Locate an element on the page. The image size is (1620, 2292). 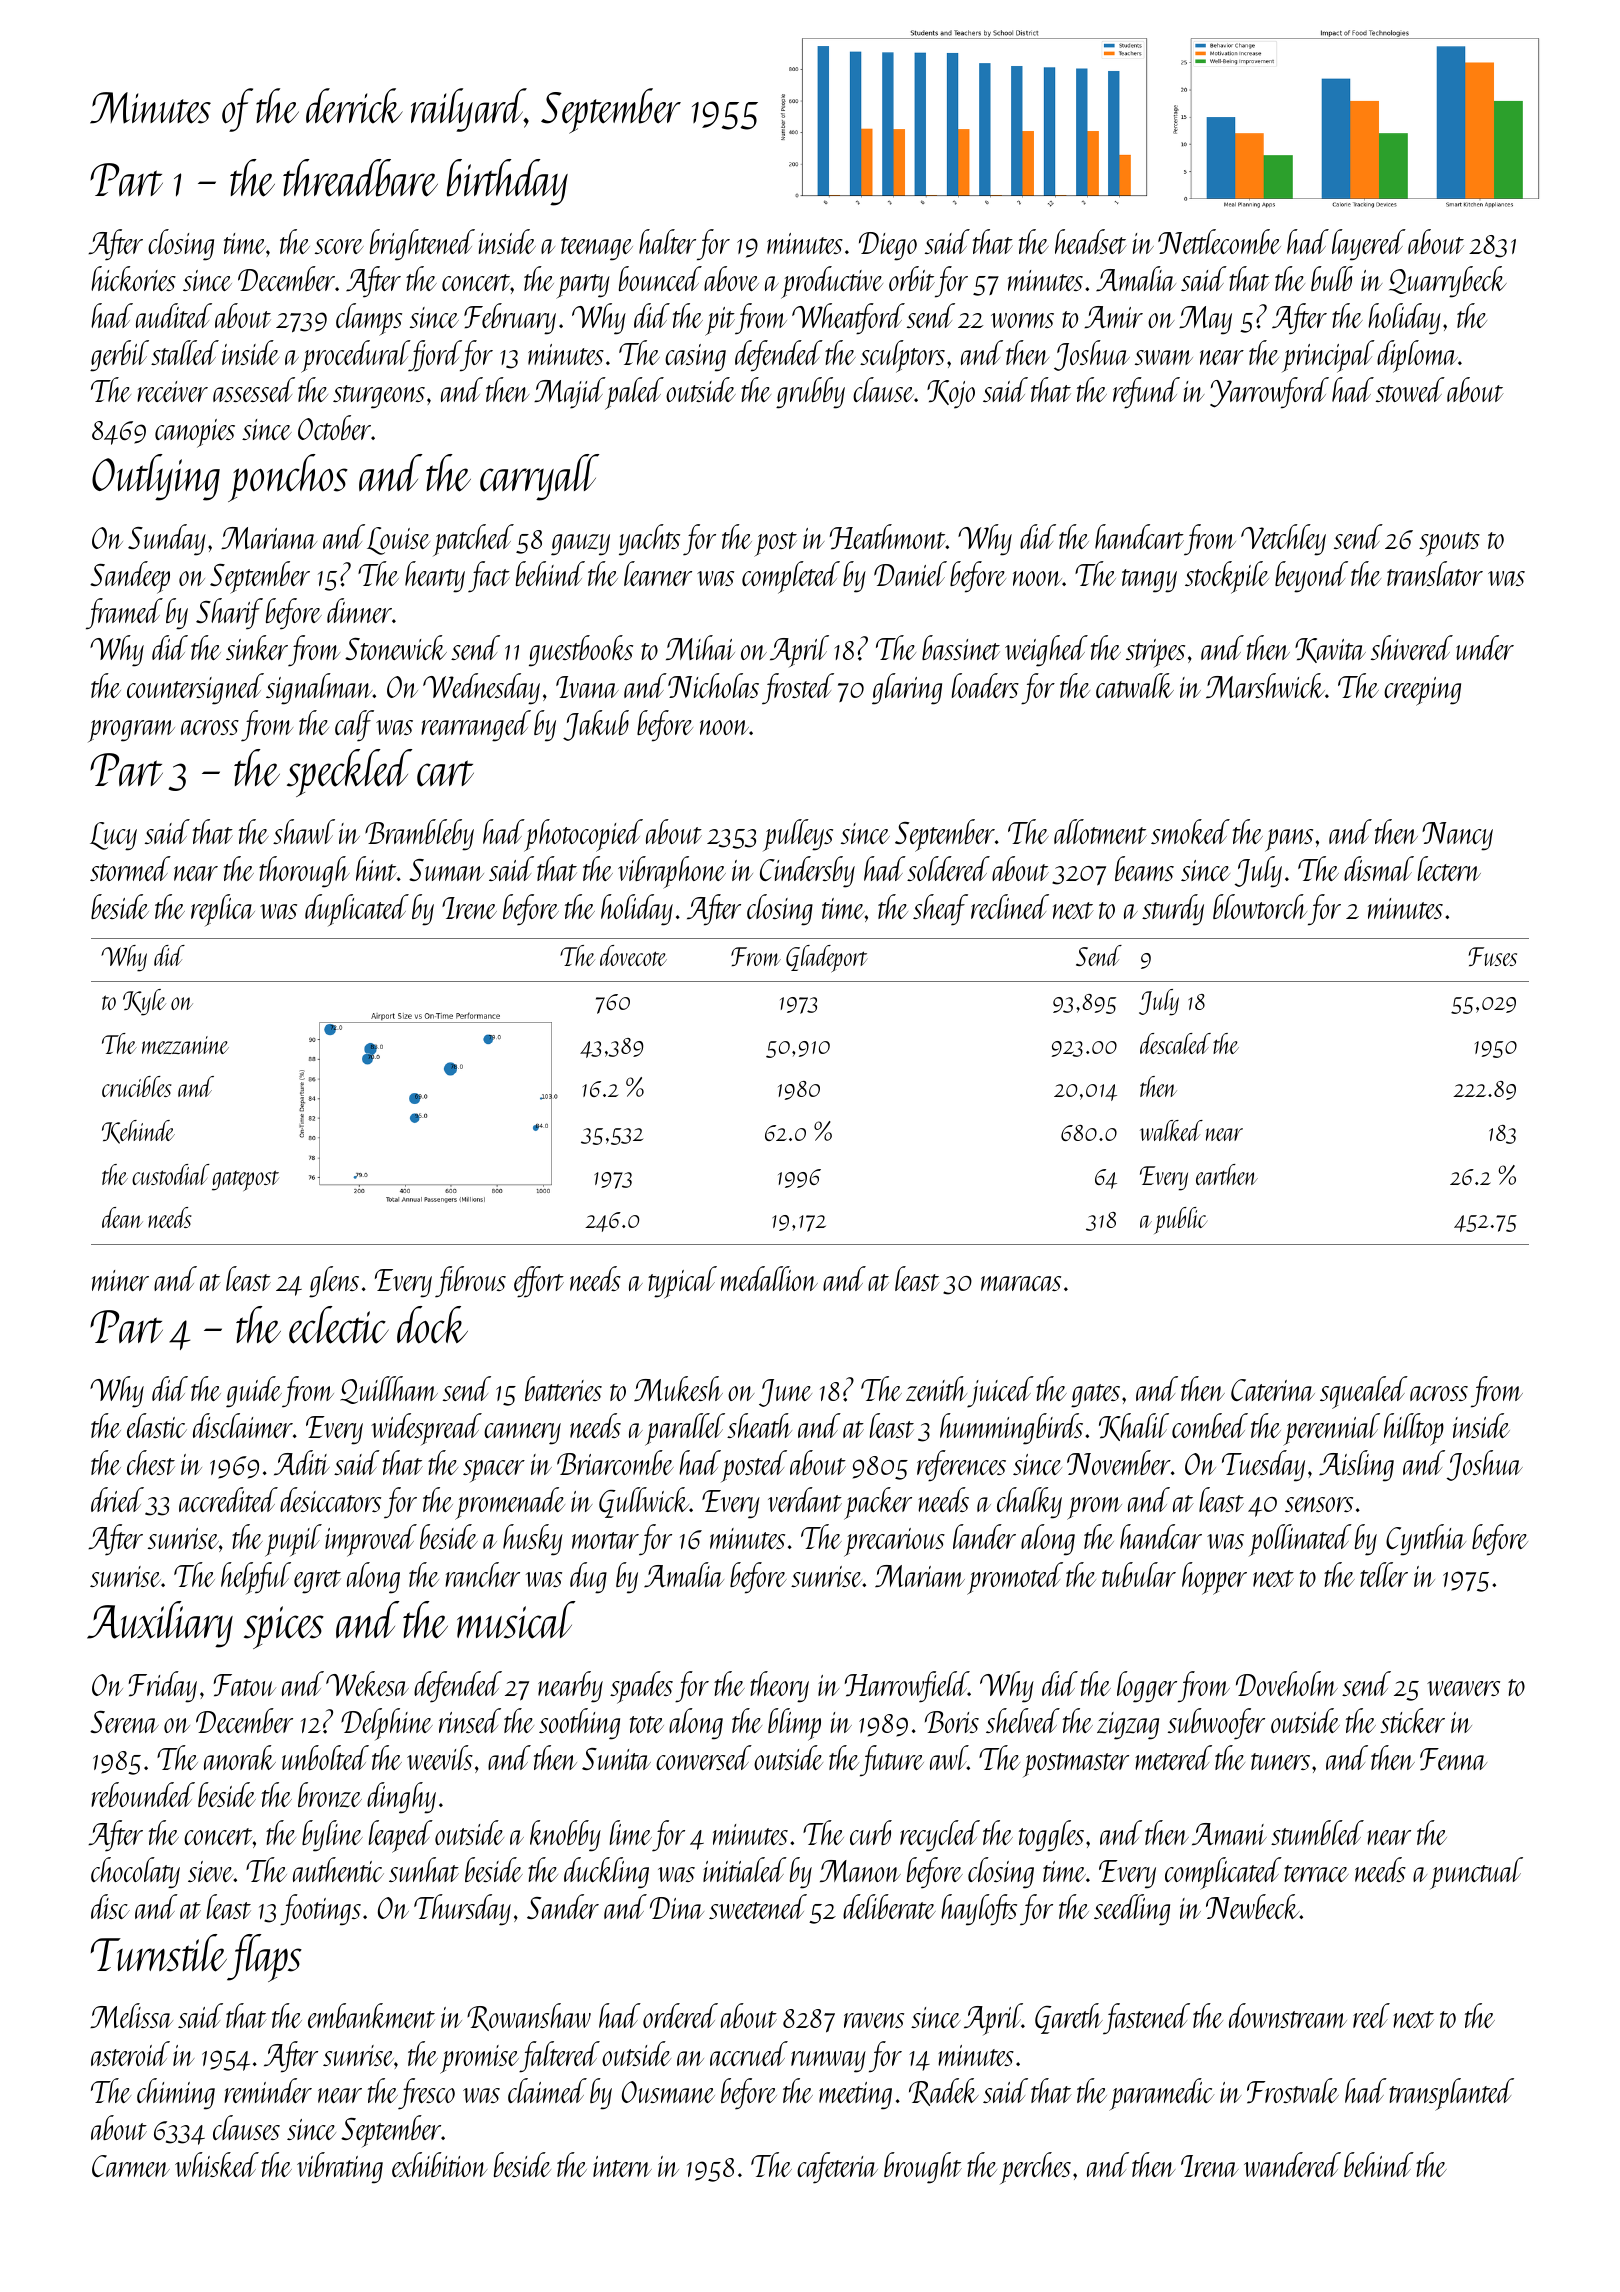
birthday is located at coordinates (507, 182).
